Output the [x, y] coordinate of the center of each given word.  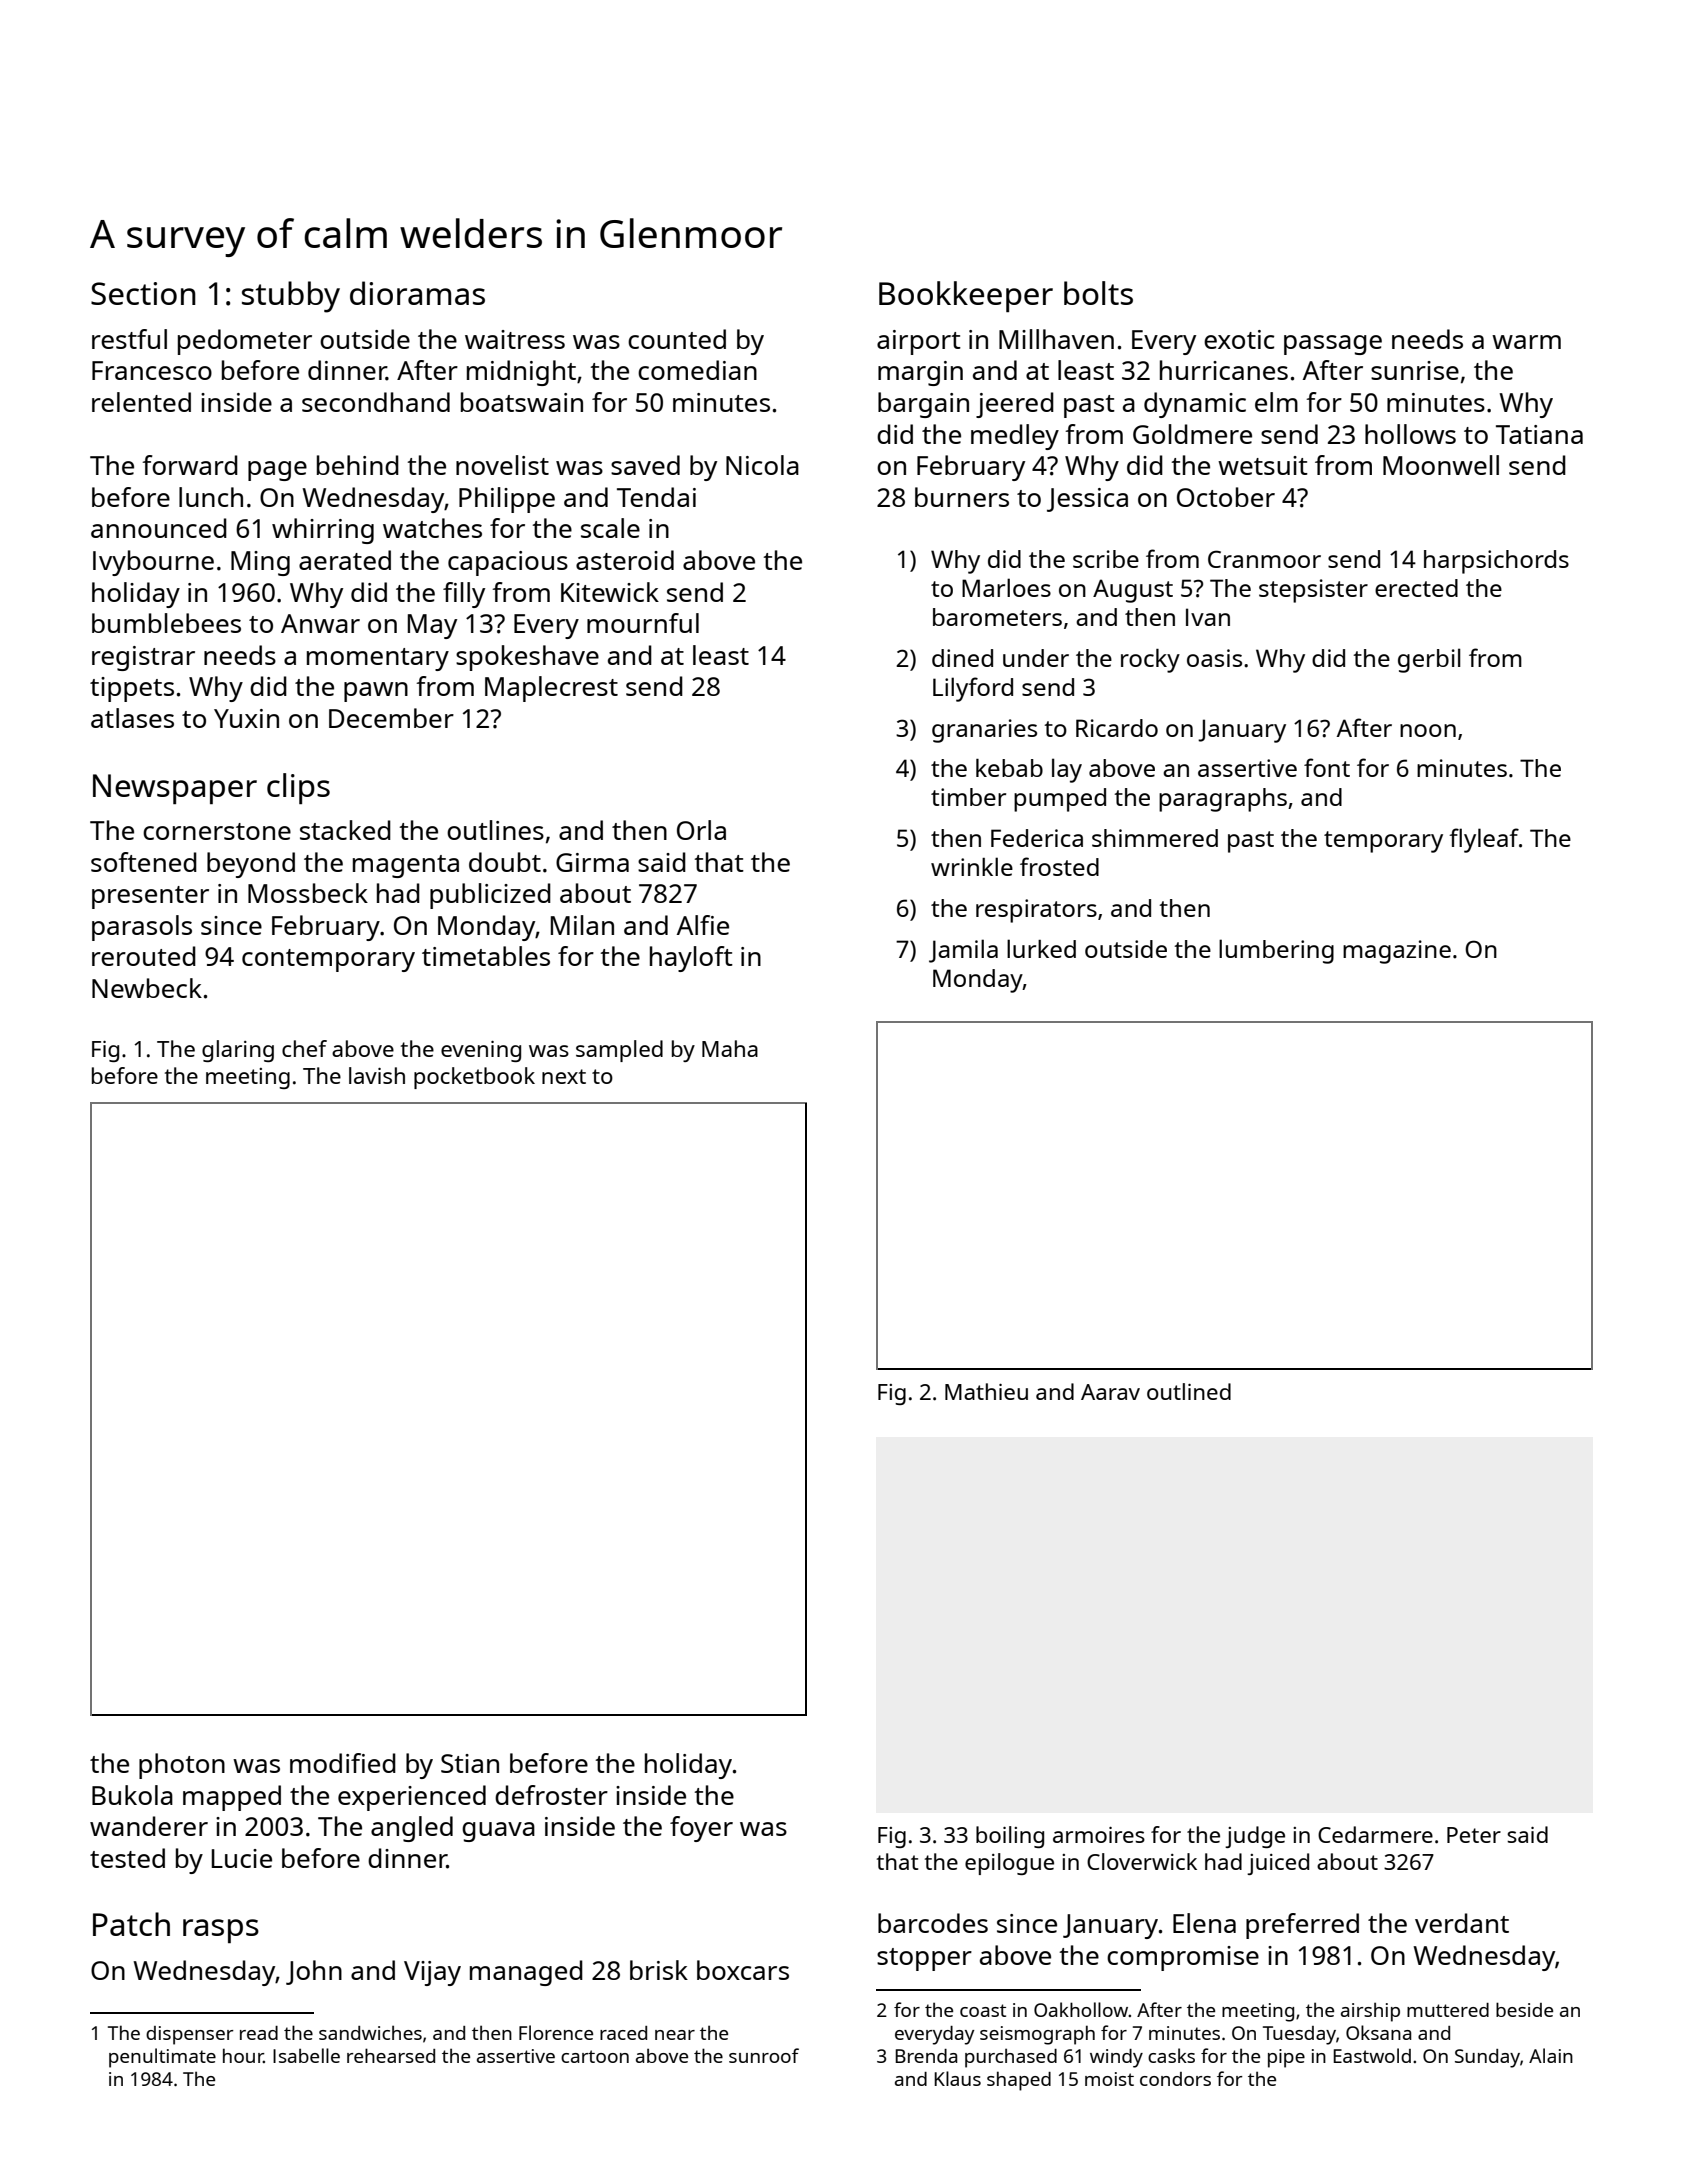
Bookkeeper [966, 296]
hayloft [691, 959]
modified [343, 1763]
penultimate [162, 2058]
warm [1526, 342]
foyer [701, 1829]
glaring [238, 1051]
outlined [1189, 1391]
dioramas [417, 293]
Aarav [1110, 1392]
